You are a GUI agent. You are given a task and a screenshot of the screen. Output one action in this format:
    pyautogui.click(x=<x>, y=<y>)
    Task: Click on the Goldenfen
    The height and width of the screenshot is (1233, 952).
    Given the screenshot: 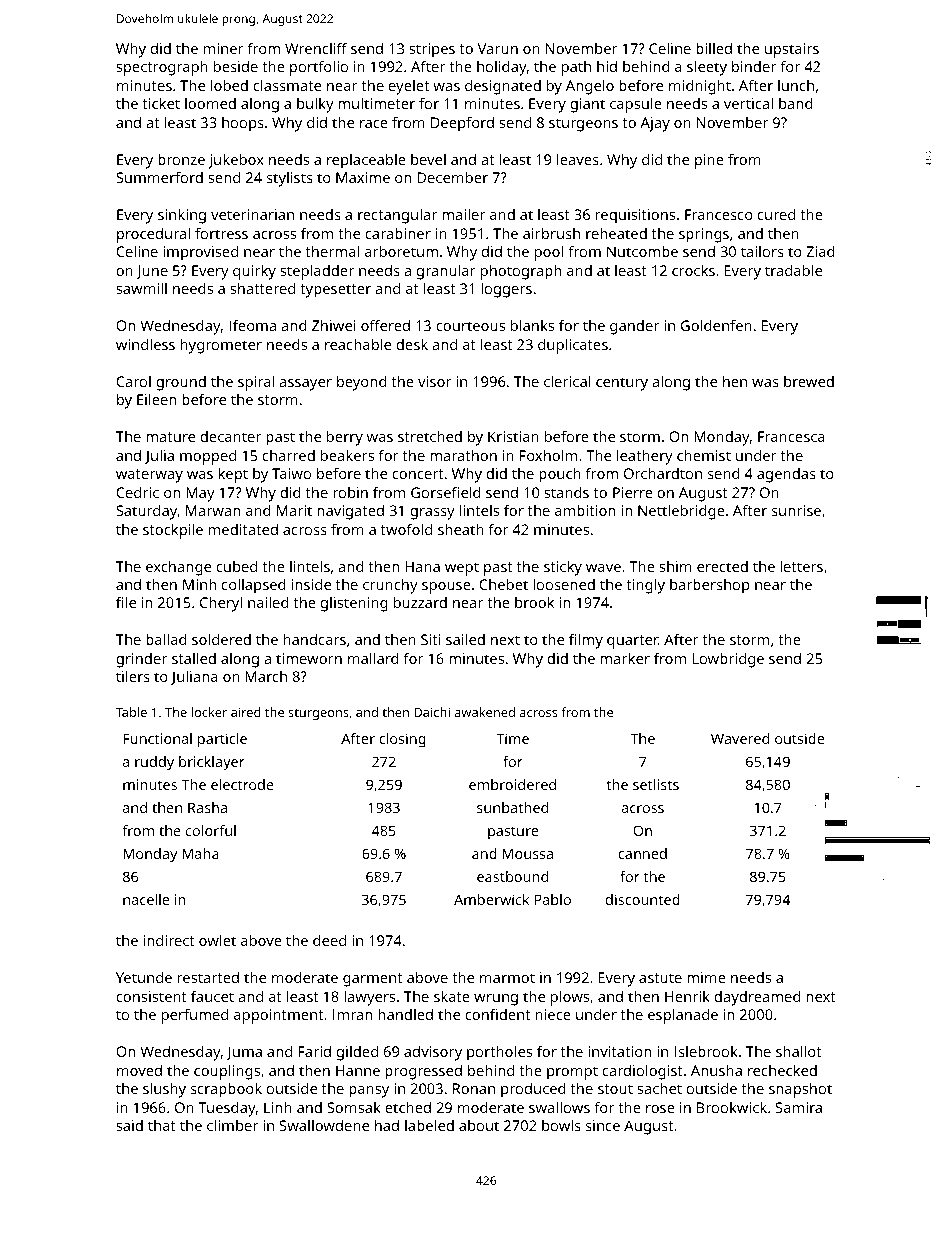 What is the action you would take?
    pyautogui.click(x=716, y=325)
